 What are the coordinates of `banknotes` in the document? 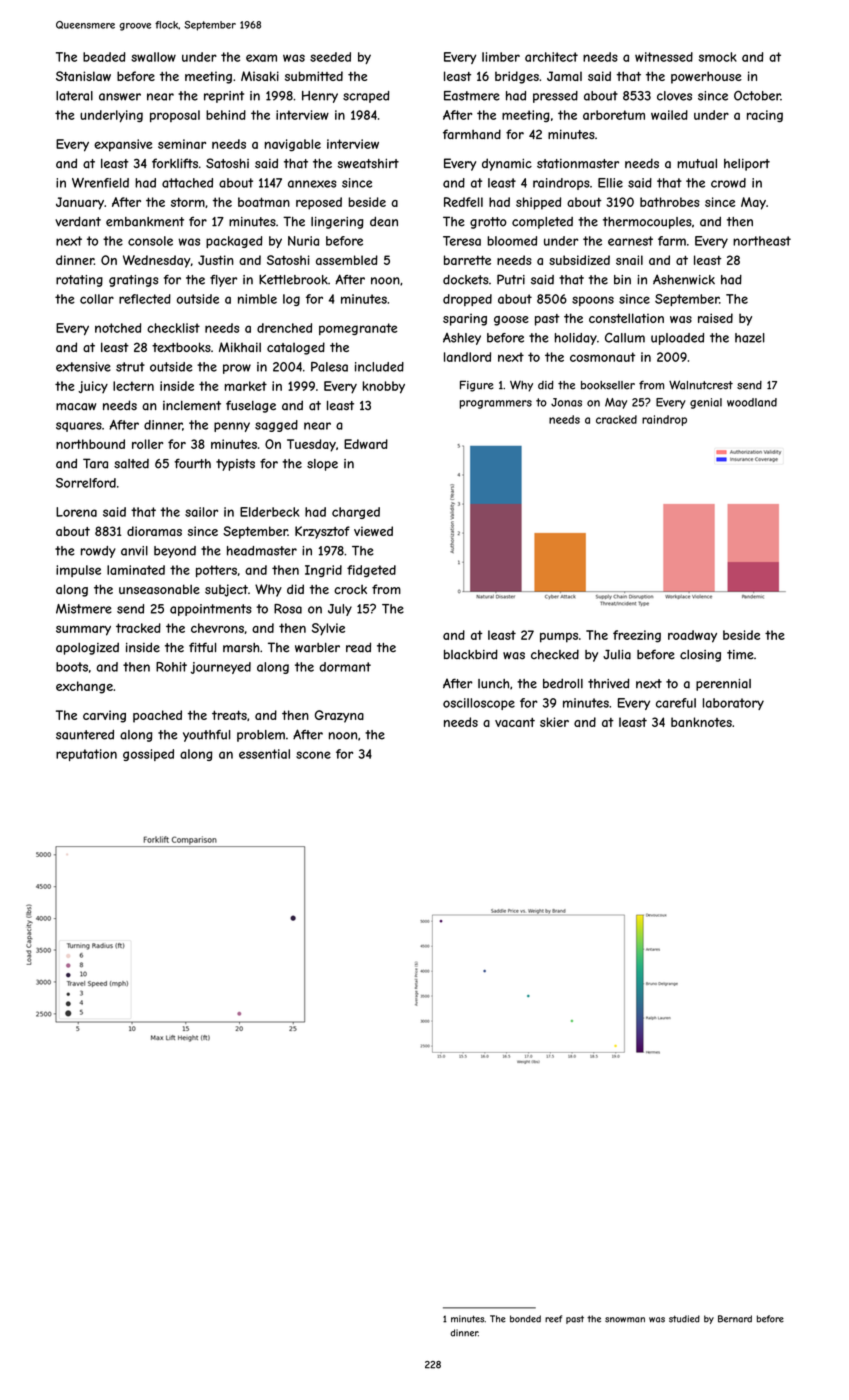 It's located at (701, 722).
